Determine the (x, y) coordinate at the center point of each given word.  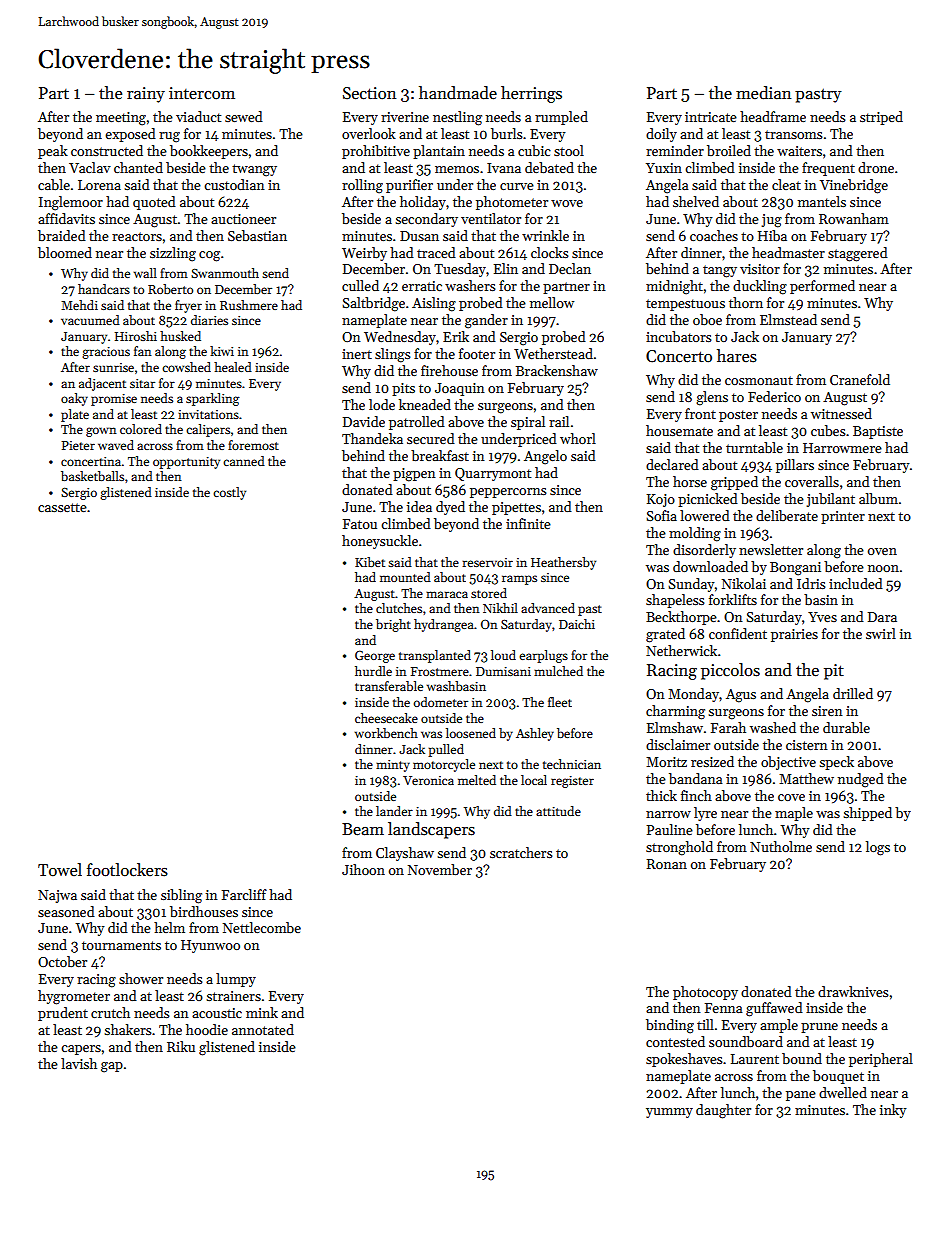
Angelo (545, 457)
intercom (202, 93)
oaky (74, 399)
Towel (60, 869)
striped (881, 118)
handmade (458, 93)
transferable (389, 686)
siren (827, 711)
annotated (263, 1029)
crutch (110, 1012)
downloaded (710, 566)
